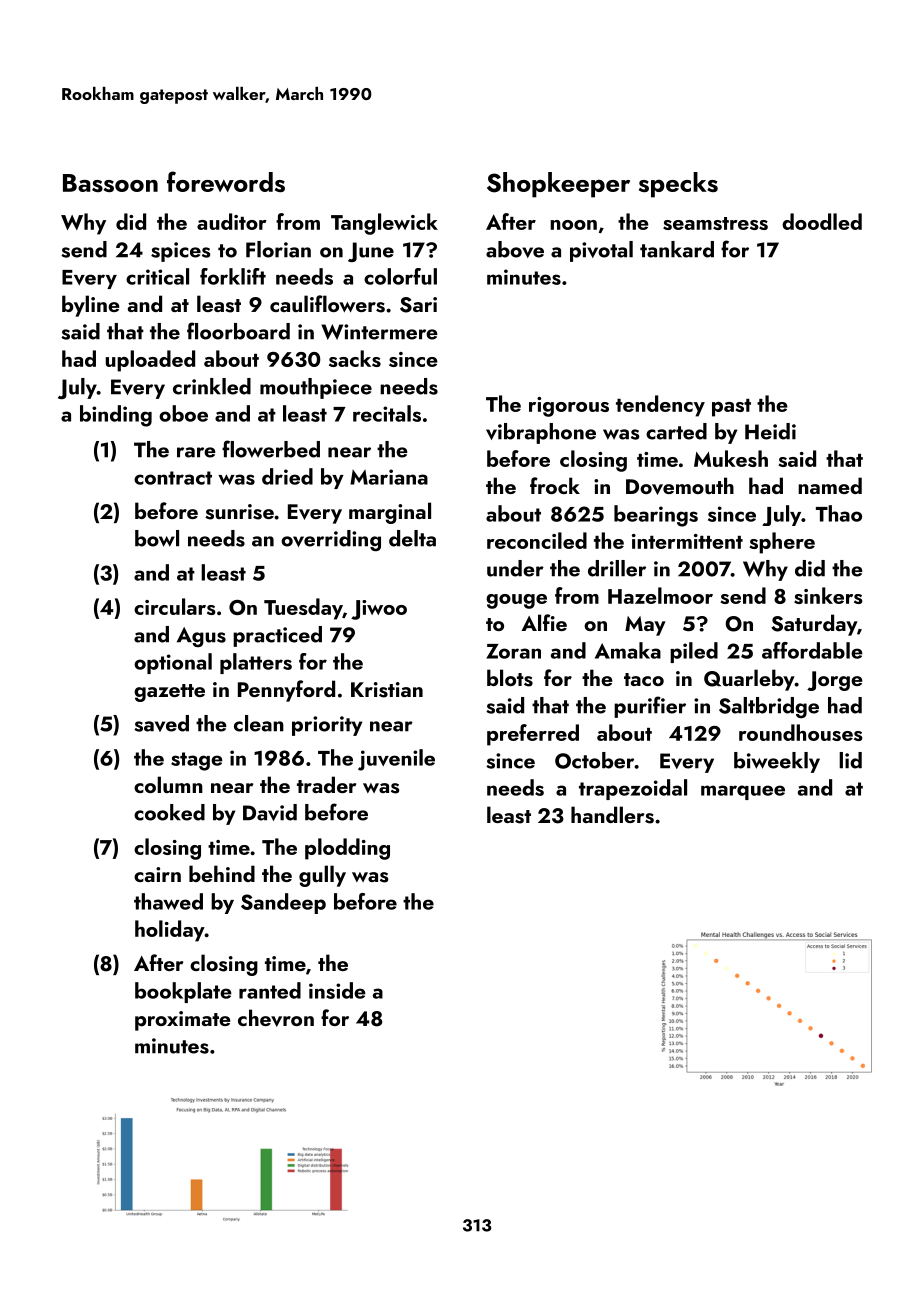 The image size is (924, 1311). I want to click on Jiwoo, so click(379, 610).
